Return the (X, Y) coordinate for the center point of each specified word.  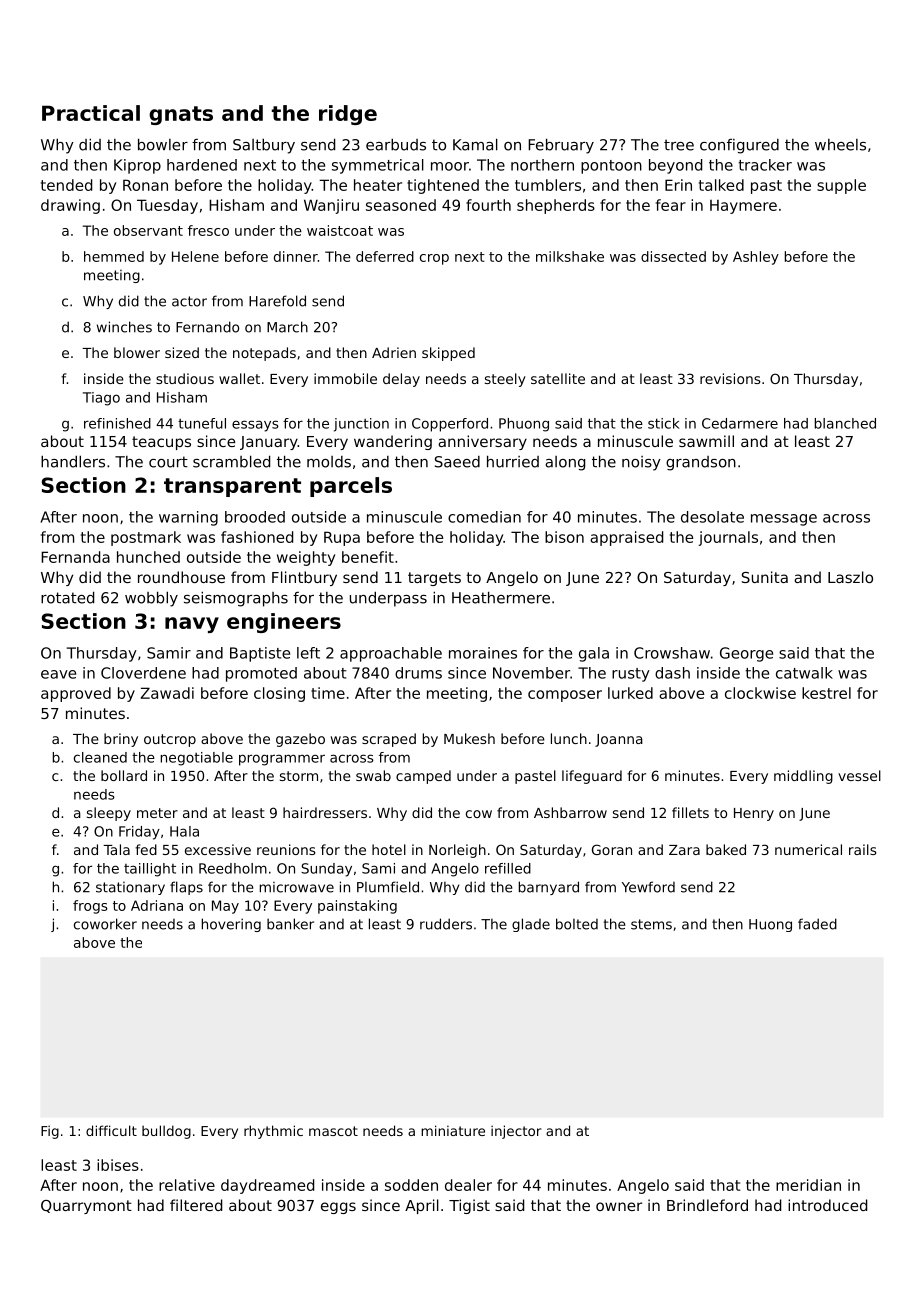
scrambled (231, 461)
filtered (196, 1205)
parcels (351, 487)
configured (739, 146)
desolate (712, 517)
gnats (181, 115)
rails (863, 849)
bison (564, 537)
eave (58, 674)
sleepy (109, 814)
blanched (845, 423)
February (561, 146)
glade (531, 925)
